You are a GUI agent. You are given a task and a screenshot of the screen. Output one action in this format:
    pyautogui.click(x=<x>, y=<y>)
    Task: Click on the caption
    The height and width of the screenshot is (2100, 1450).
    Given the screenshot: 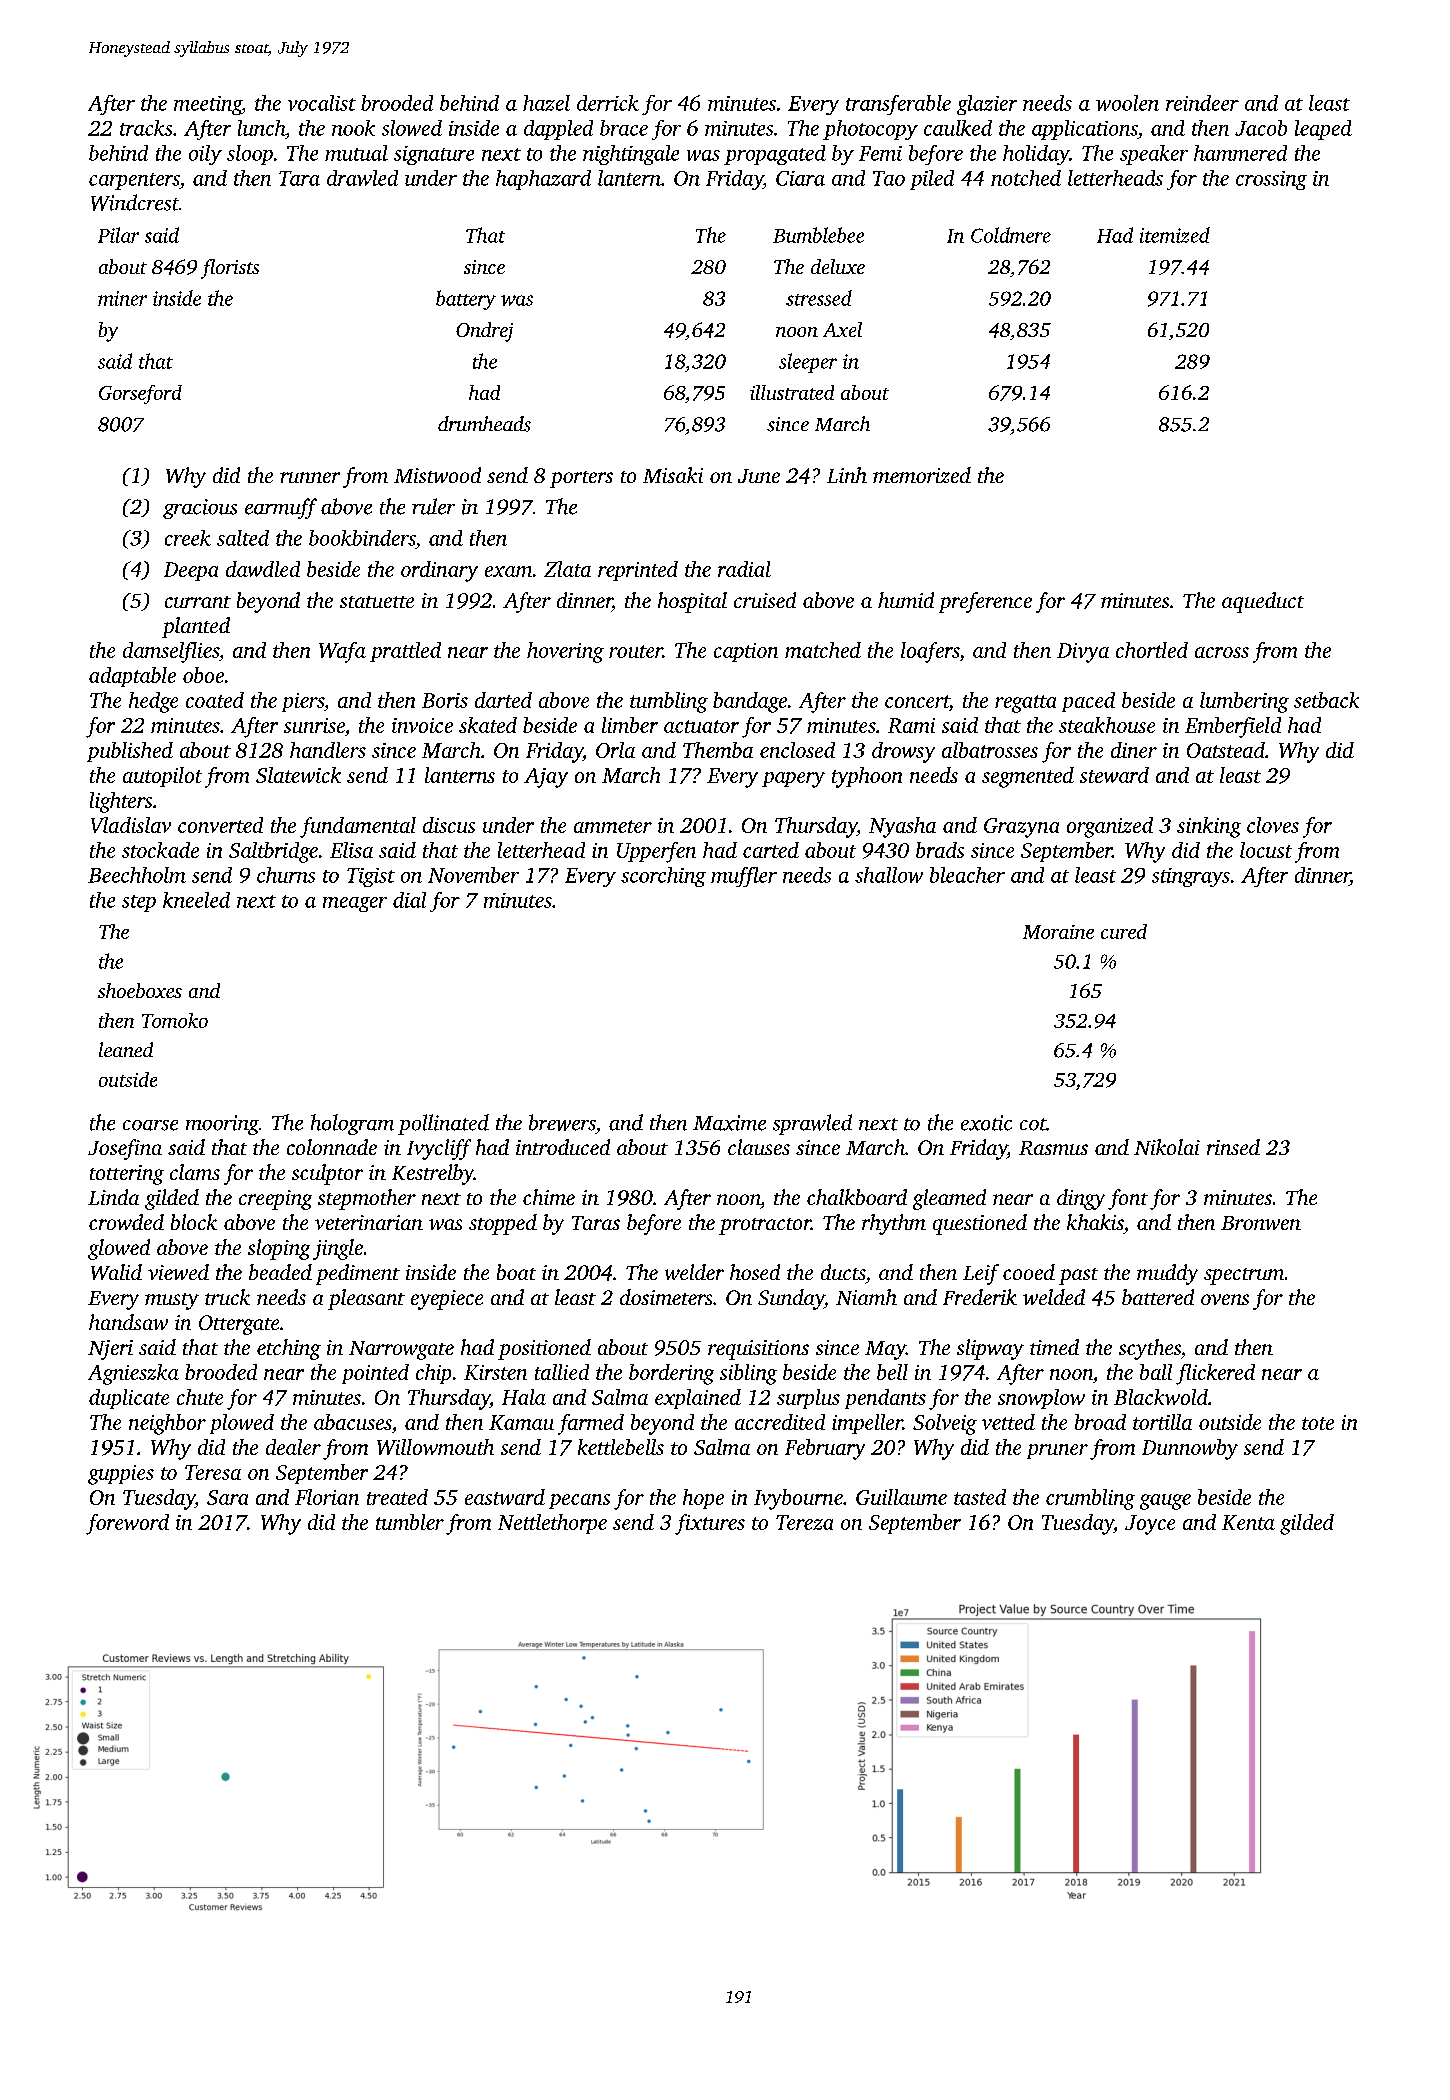 What is the action you would take?
    pyautogui.click(x=746, y=652)
